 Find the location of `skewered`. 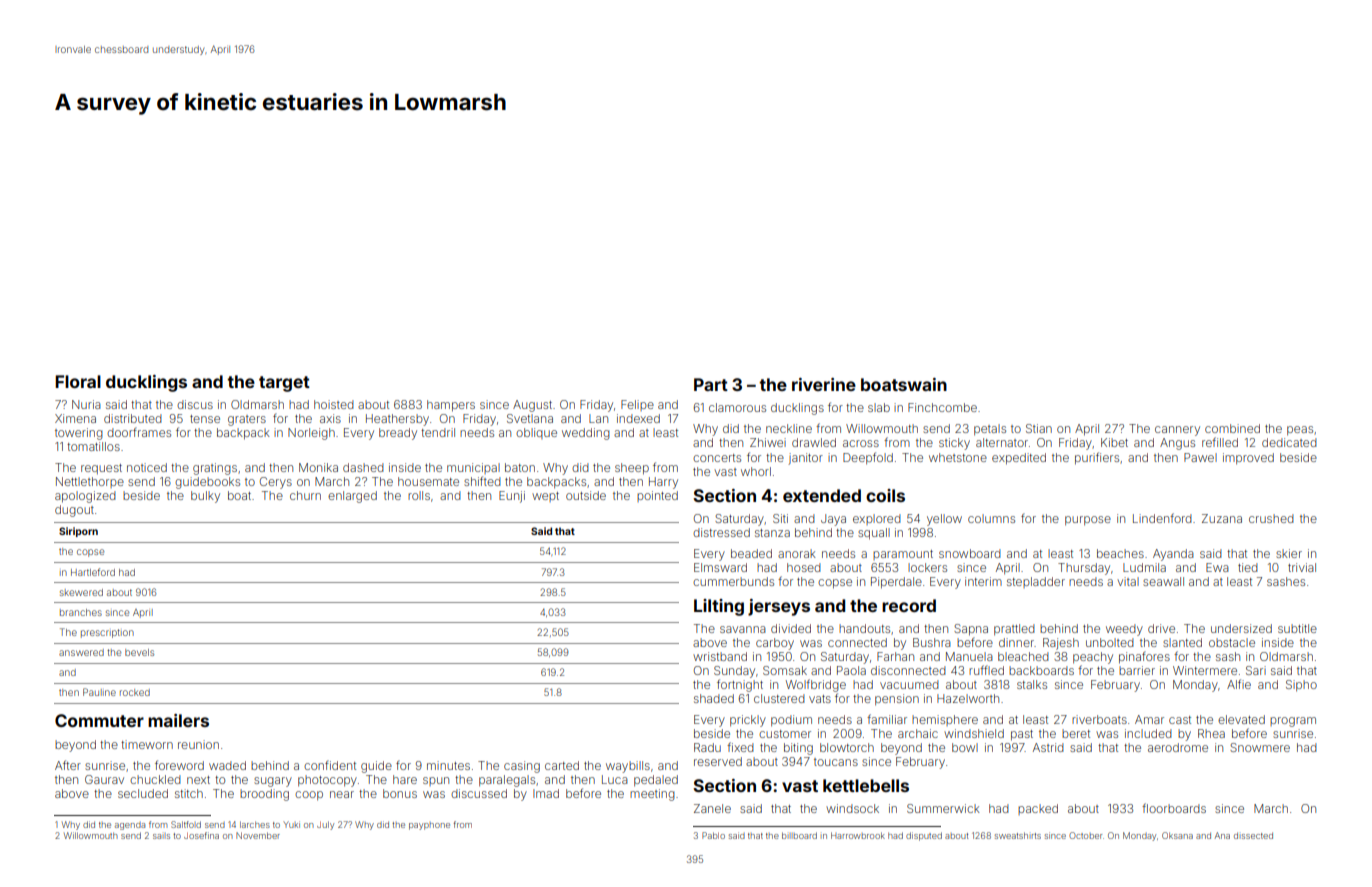

skewered is located at coordinates (81, 592).
